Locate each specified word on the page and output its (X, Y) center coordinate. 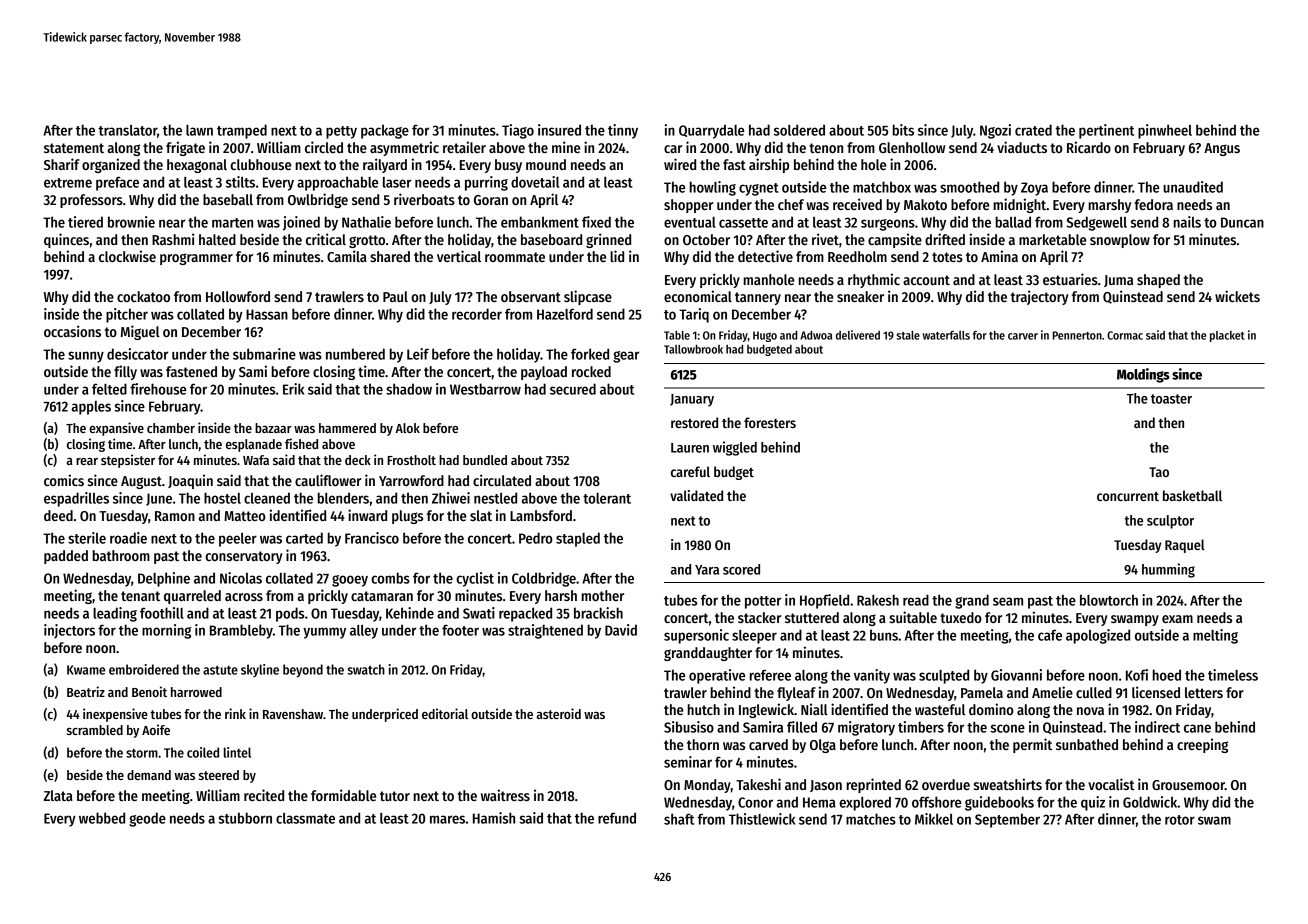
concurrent (1128, 496)
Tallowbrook (693, 349)
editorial (445, 713)
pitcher (127, 315)
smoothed (969, 187)
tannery (758, 298)
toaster (1171, 399)
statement (74, 148)
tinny (623, 131)
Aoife (156, 729)
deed (58, 515)
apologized (1098, 636)
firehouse (158, 389)
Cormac (1125, 335)
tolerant (607, 498)
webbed (102, 818)
